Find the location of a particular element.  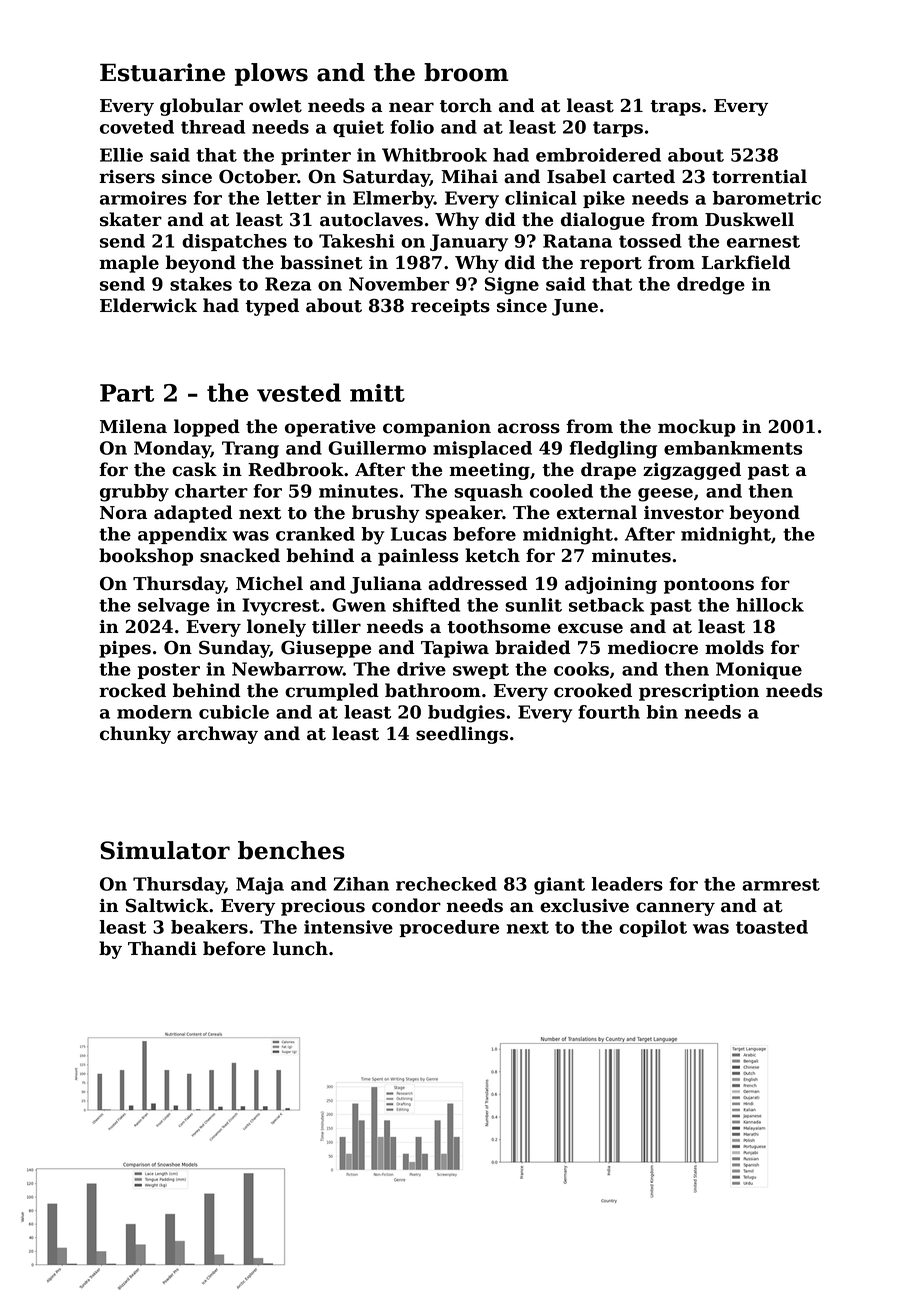

precious is located at coordinates (323, 907).
